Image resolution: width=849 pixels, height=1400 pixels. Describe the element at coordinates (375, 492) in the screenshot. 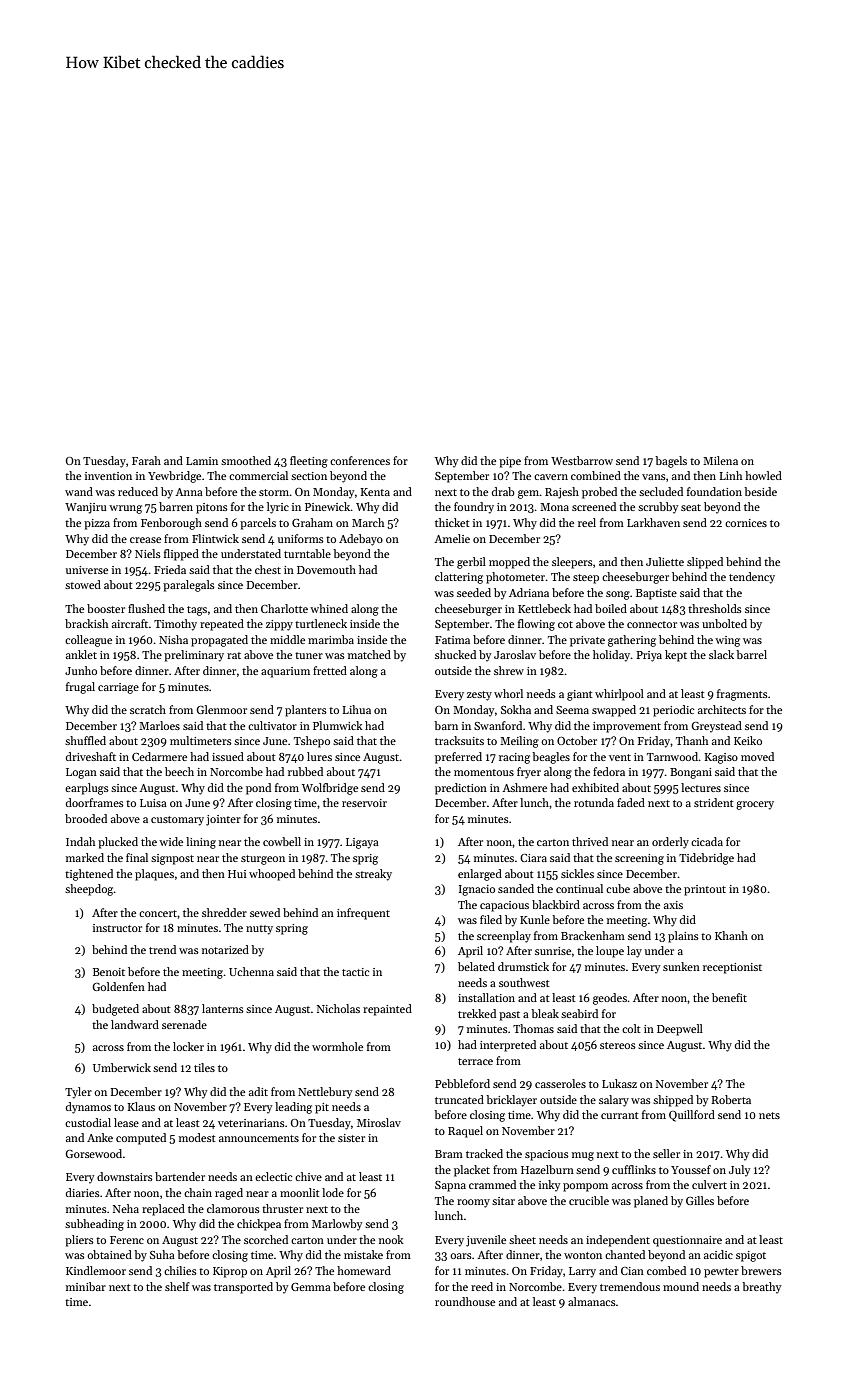

I see `Kenta` at that location.
